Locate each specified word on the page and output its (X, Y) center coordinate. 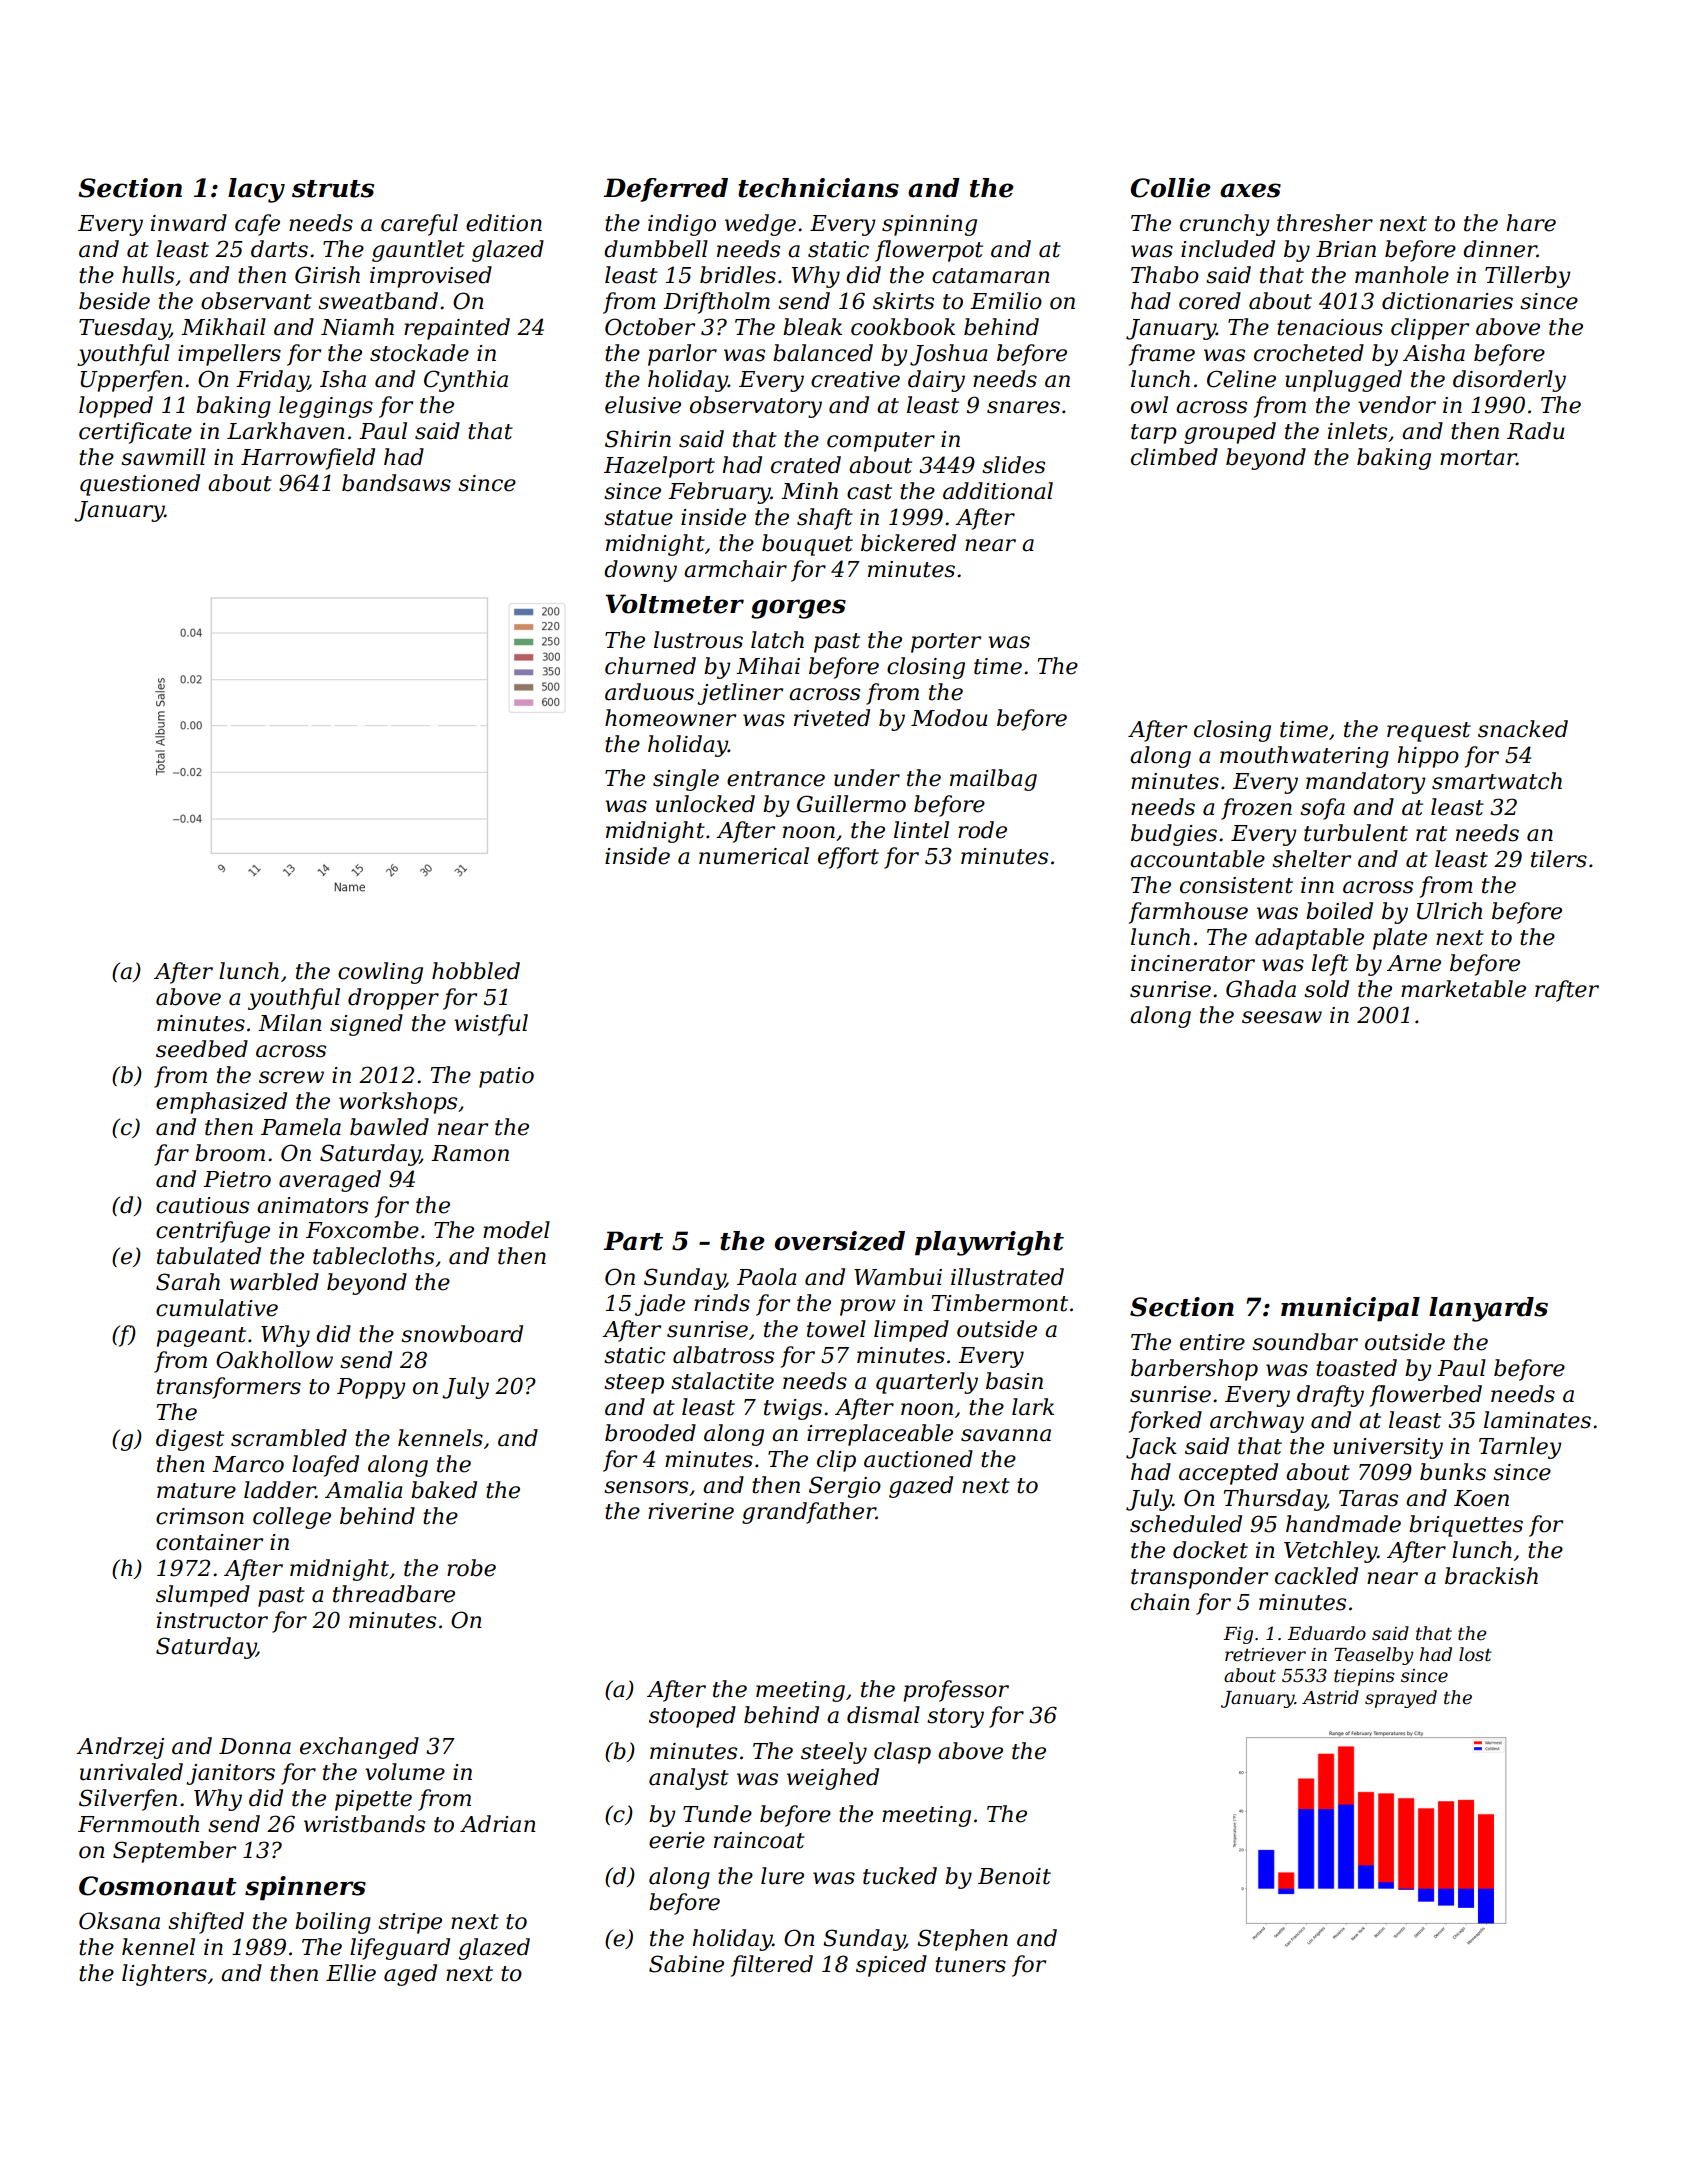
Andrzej (120, 1748)
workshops (398, 1103)
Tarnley (1520, 1448)
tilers (1559, 859)
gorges (798, 609)
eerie (677, 1840)
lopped (116, 407)
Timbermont (1000, 1303)
